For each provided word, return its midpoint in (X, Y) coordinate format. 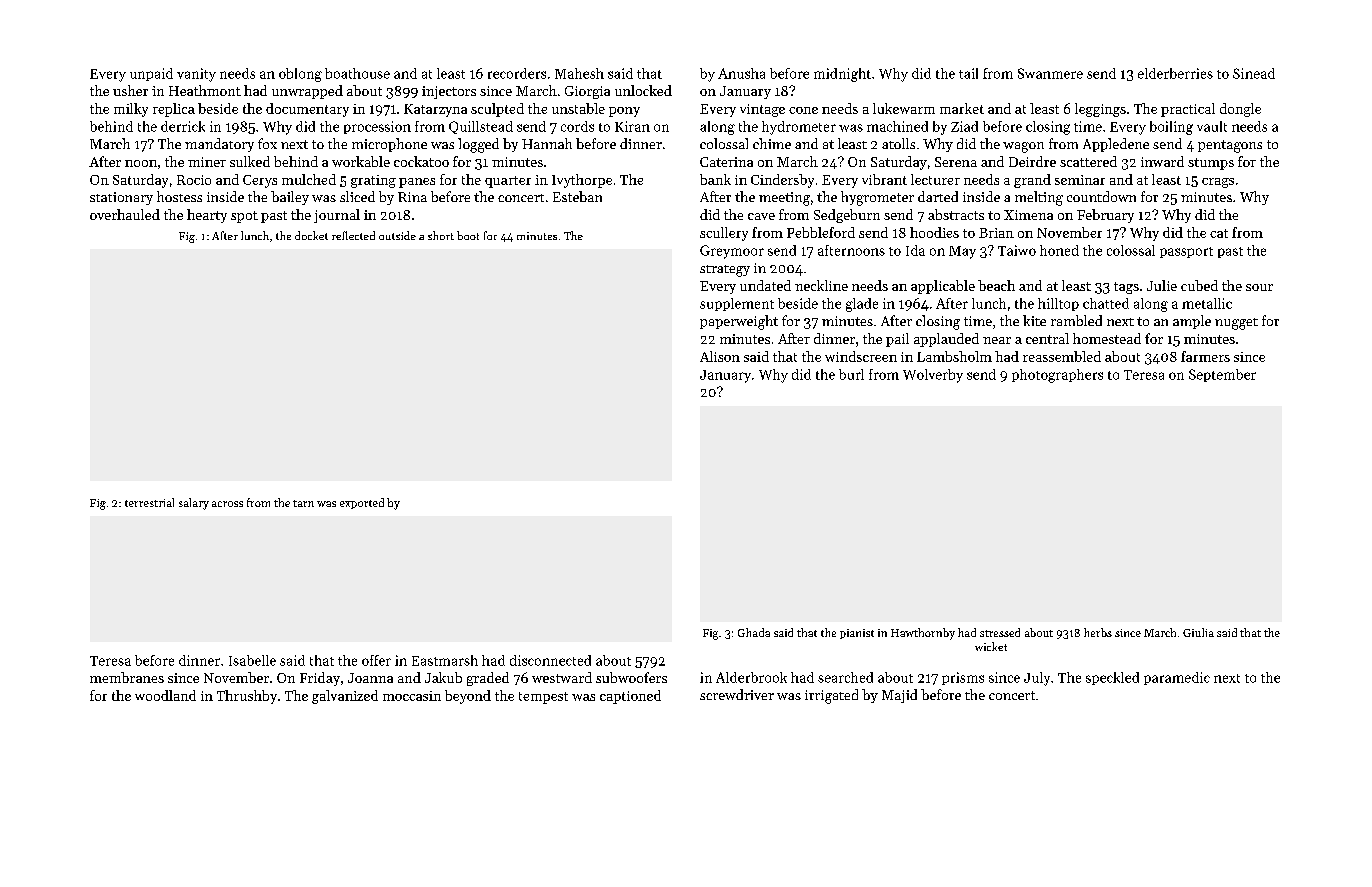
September (1222, 375)
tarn (303, 503)
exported (362, 503)
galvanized (345, 697)
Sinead (1254, 73)
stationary (121, 198)
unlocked (643, 90)
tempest (543, 698)
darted (938, 196)
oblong (300, 75)
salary (194, 504)
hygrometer (877, 198)
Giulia (1198, 632)
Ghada (754, 632)
